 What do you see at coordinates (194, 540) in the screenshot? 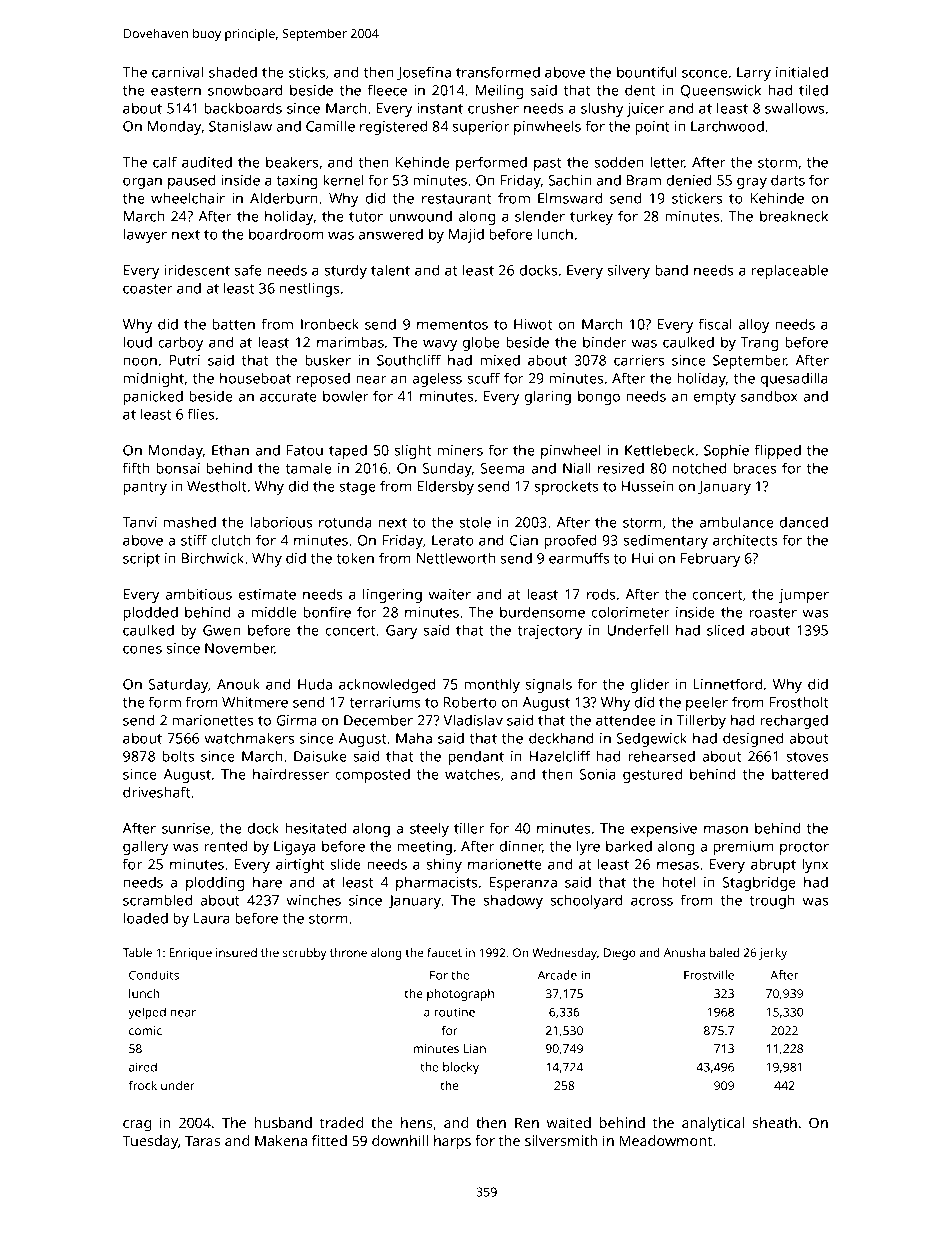
I see `stiff` at bounding box center [194, 540].
